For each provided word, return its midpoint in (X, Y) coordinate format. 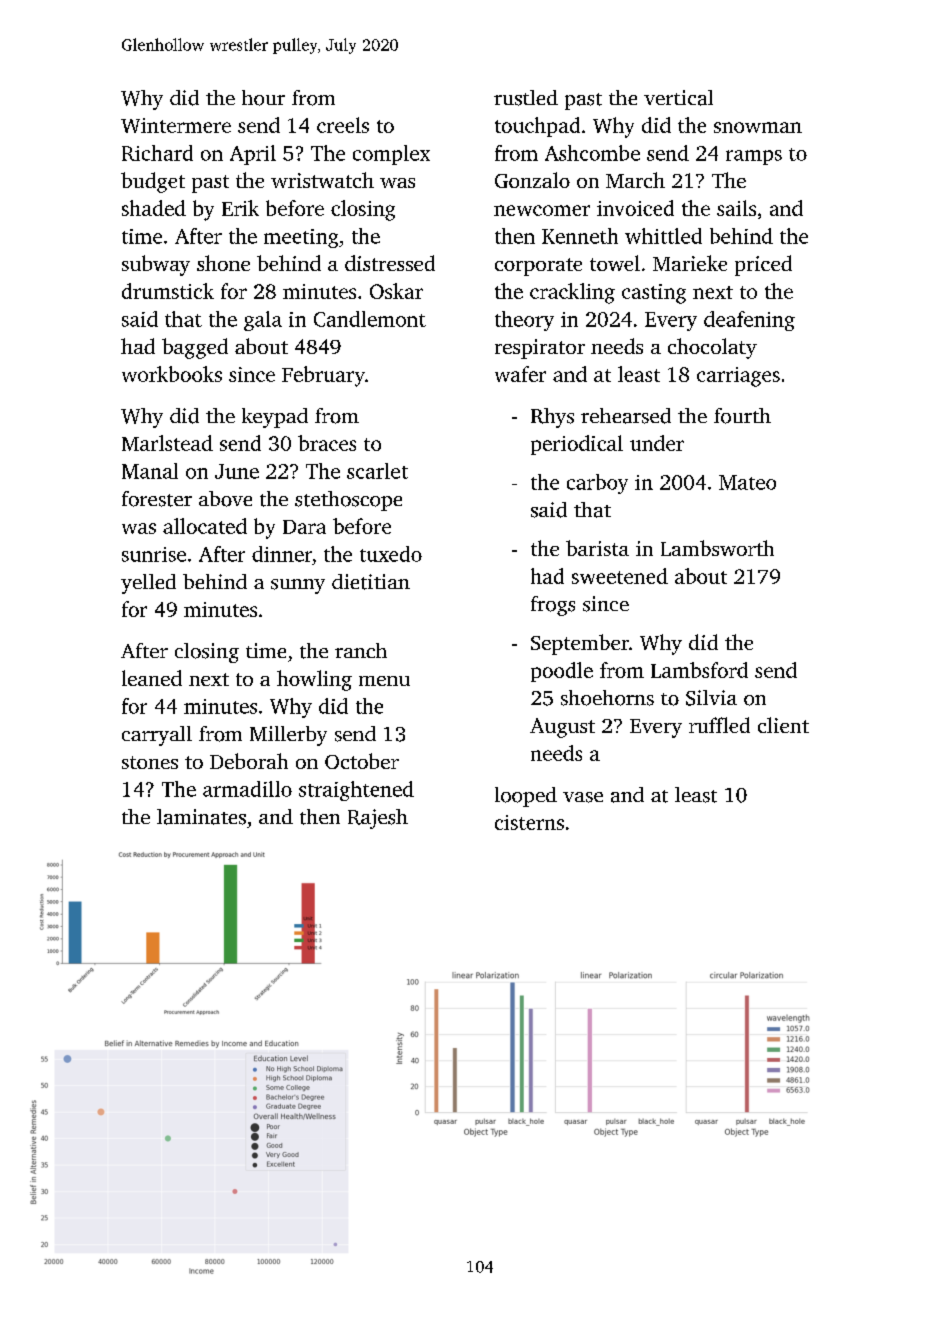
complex (391, 155)
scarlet (377, 471)
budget (153, 182)
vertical (678, 98)
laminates (201, 817)
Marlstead (167, 443)
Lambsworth (717, 548)
